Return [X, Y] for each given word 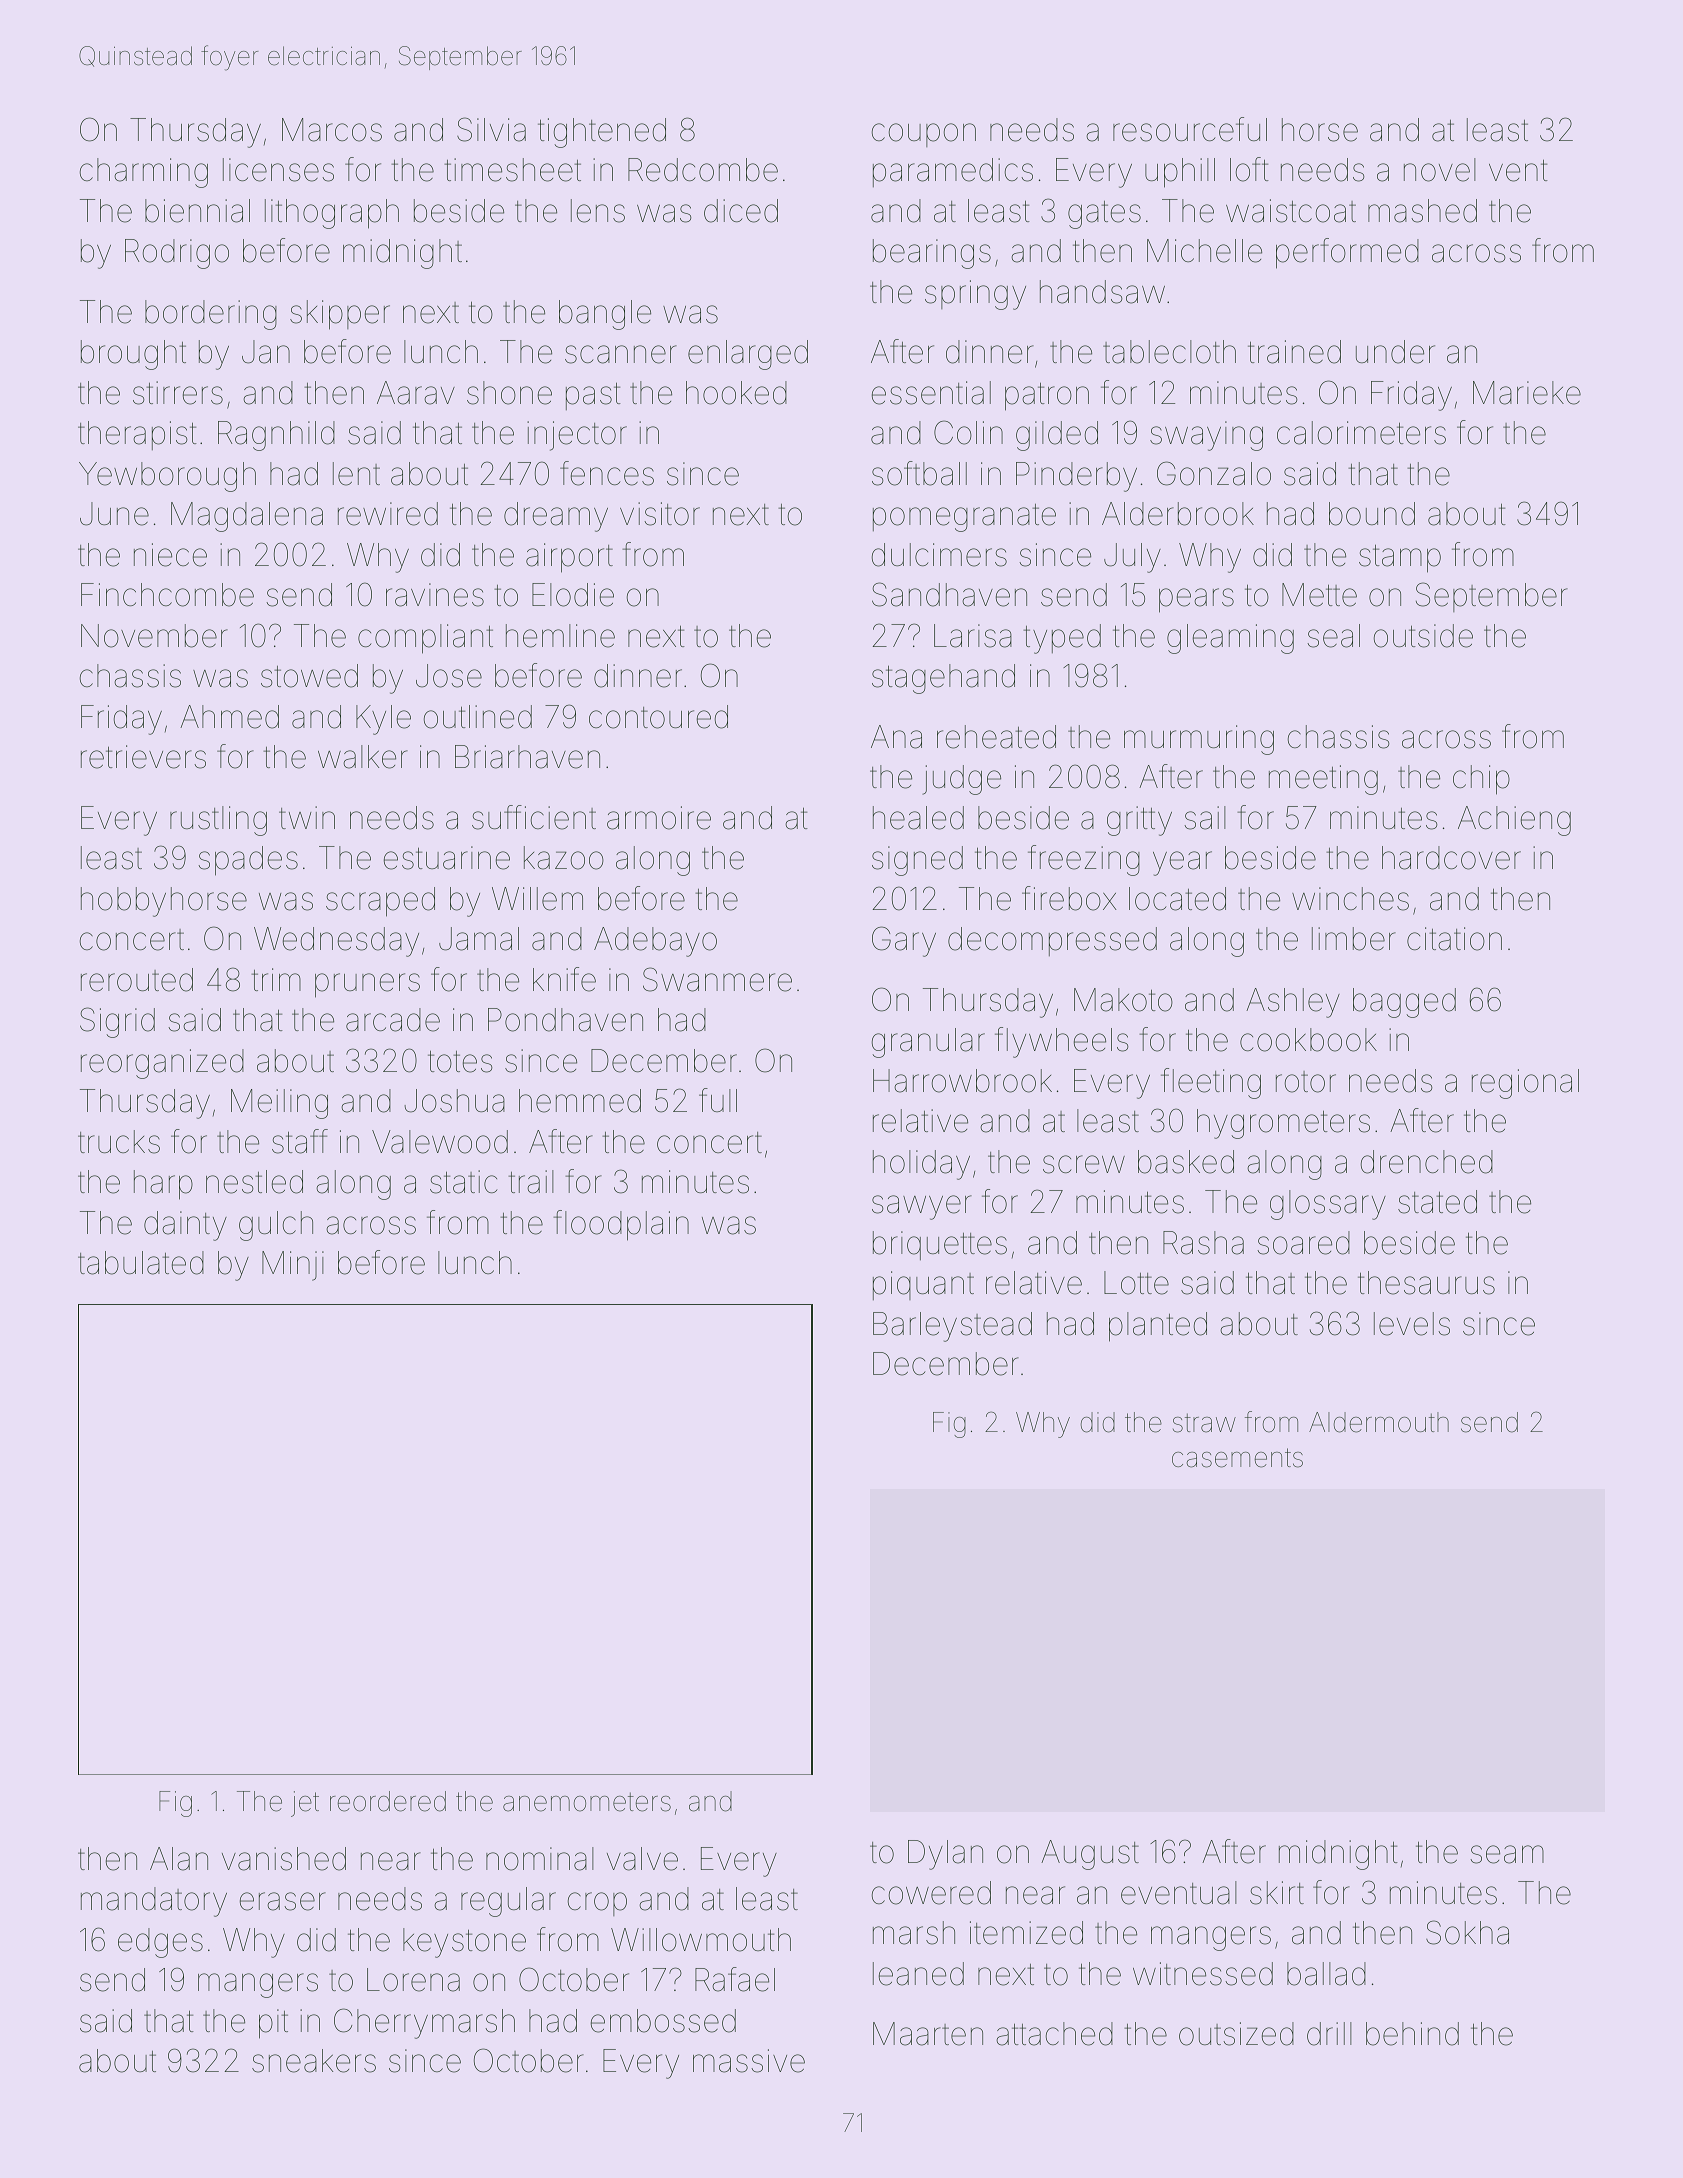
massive [749, 2061]
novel [1440, 170]
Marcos [332, 130]
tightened [602, 133]
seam [1507, 1854]
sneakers [314, 2061]
